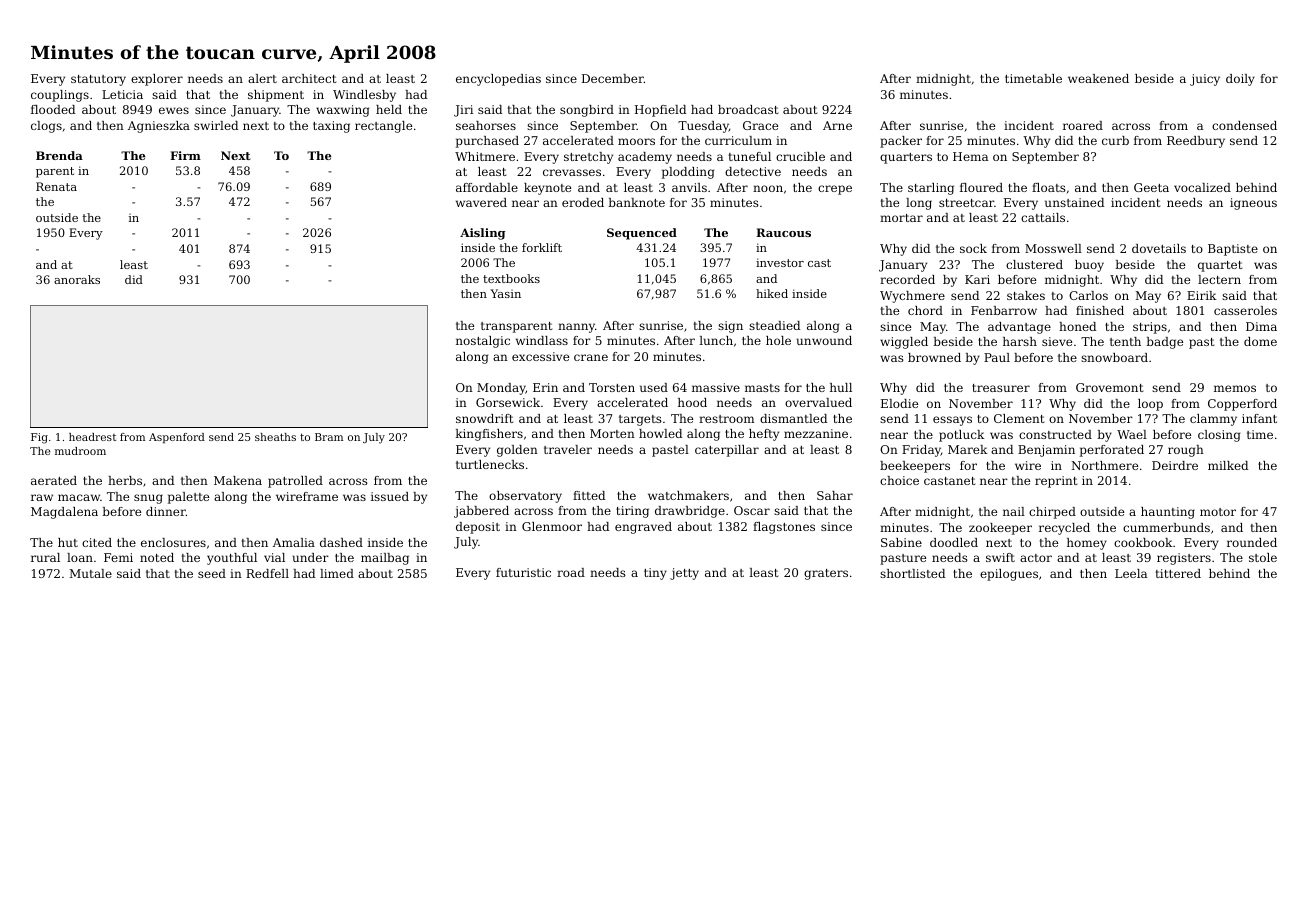  I want to click on overvalued, so click(818, 402).
